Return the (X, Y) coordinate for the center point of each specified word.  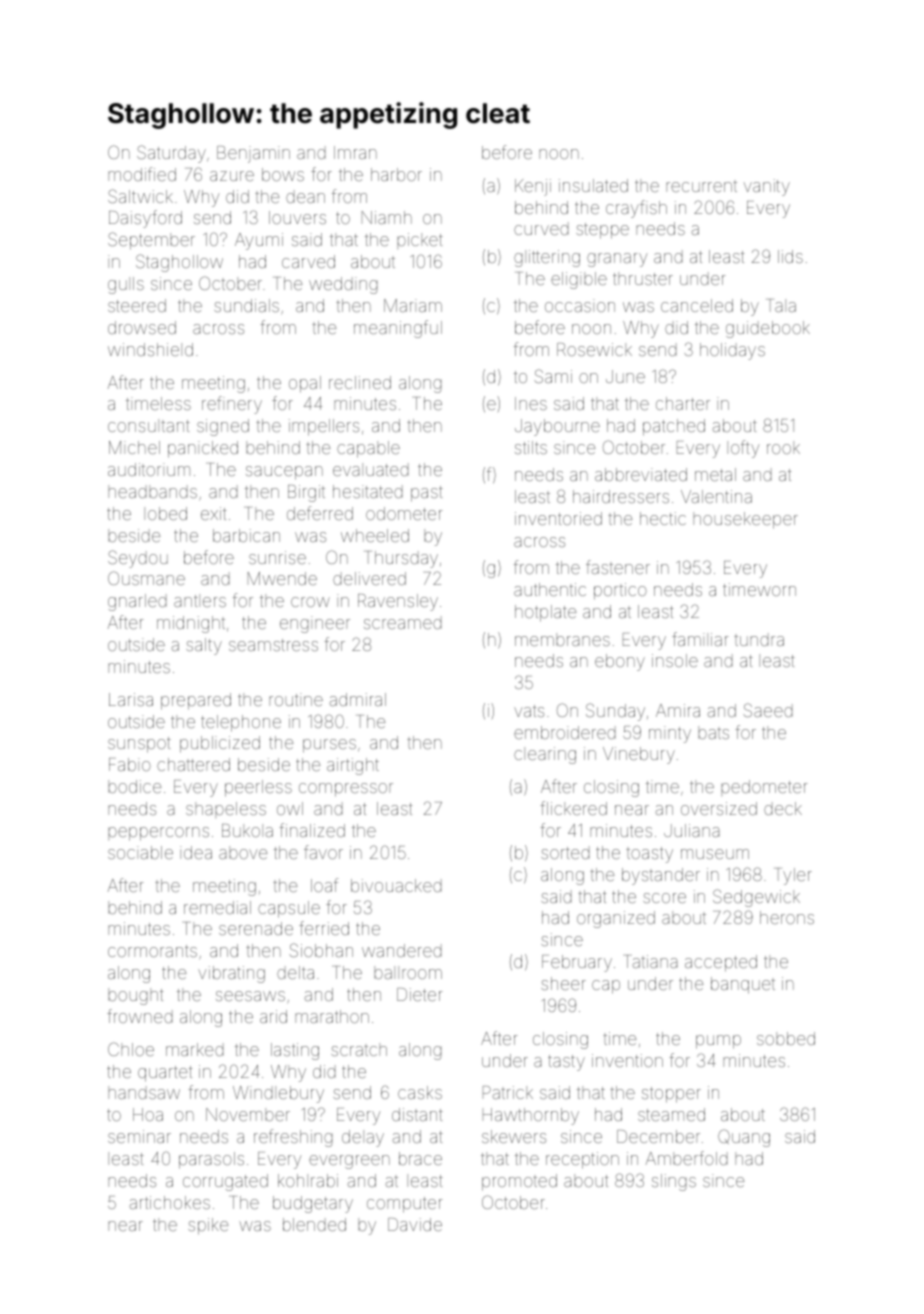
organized (616, 919)
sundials (246, 305)
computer (404, 1205)
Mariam (413, 305)
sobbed (786, 1038)
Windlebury (278, 1094)
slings (674, 1182)
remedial (217, 907)
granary (617, 260)
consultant (149, 425)
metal (715, 474)
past (427, 494)
